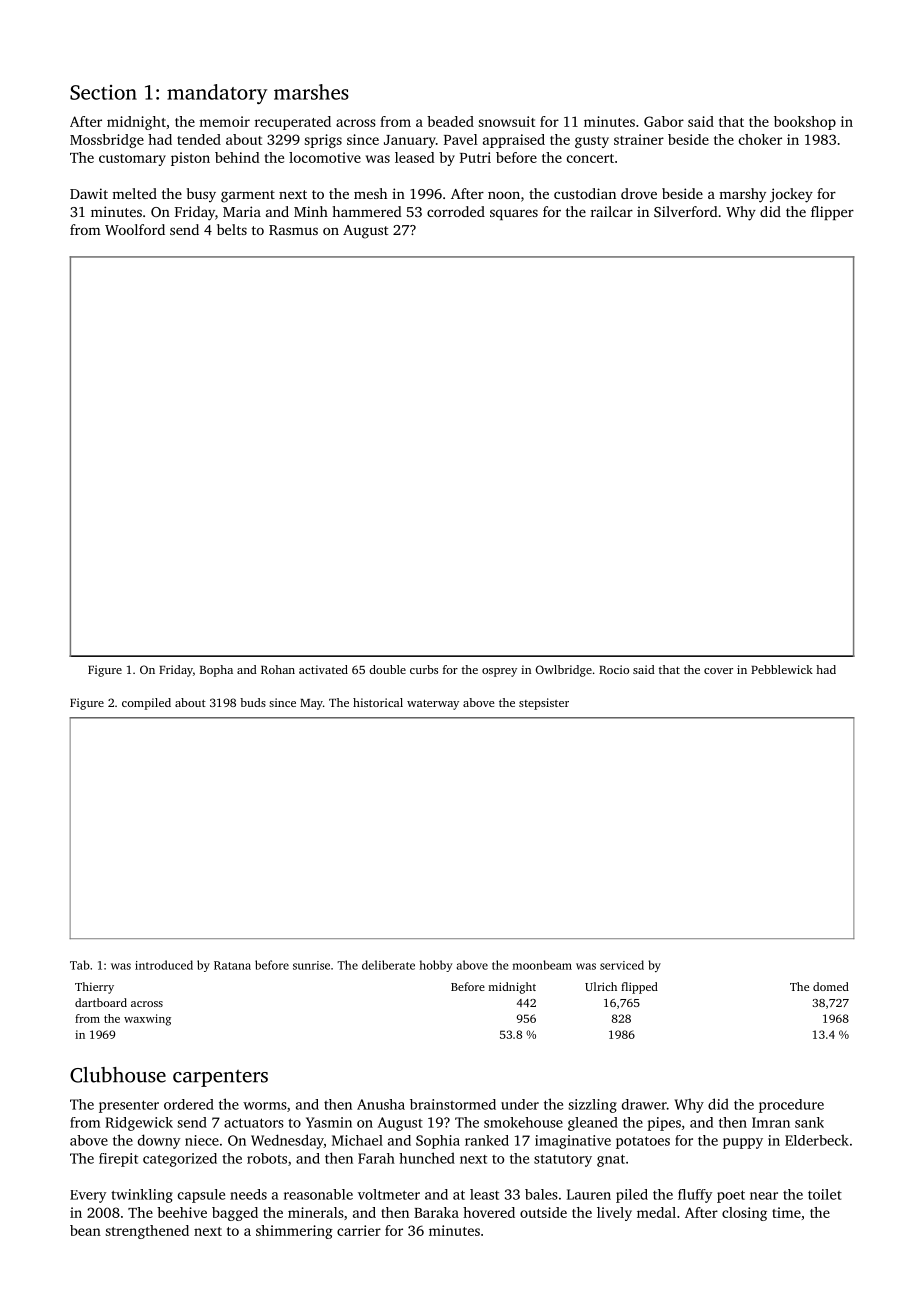 This screenshot has width=924, height=1308. Describe the element at coordinates (622, 965) in the screenshot. I see `serviced` at that location.
